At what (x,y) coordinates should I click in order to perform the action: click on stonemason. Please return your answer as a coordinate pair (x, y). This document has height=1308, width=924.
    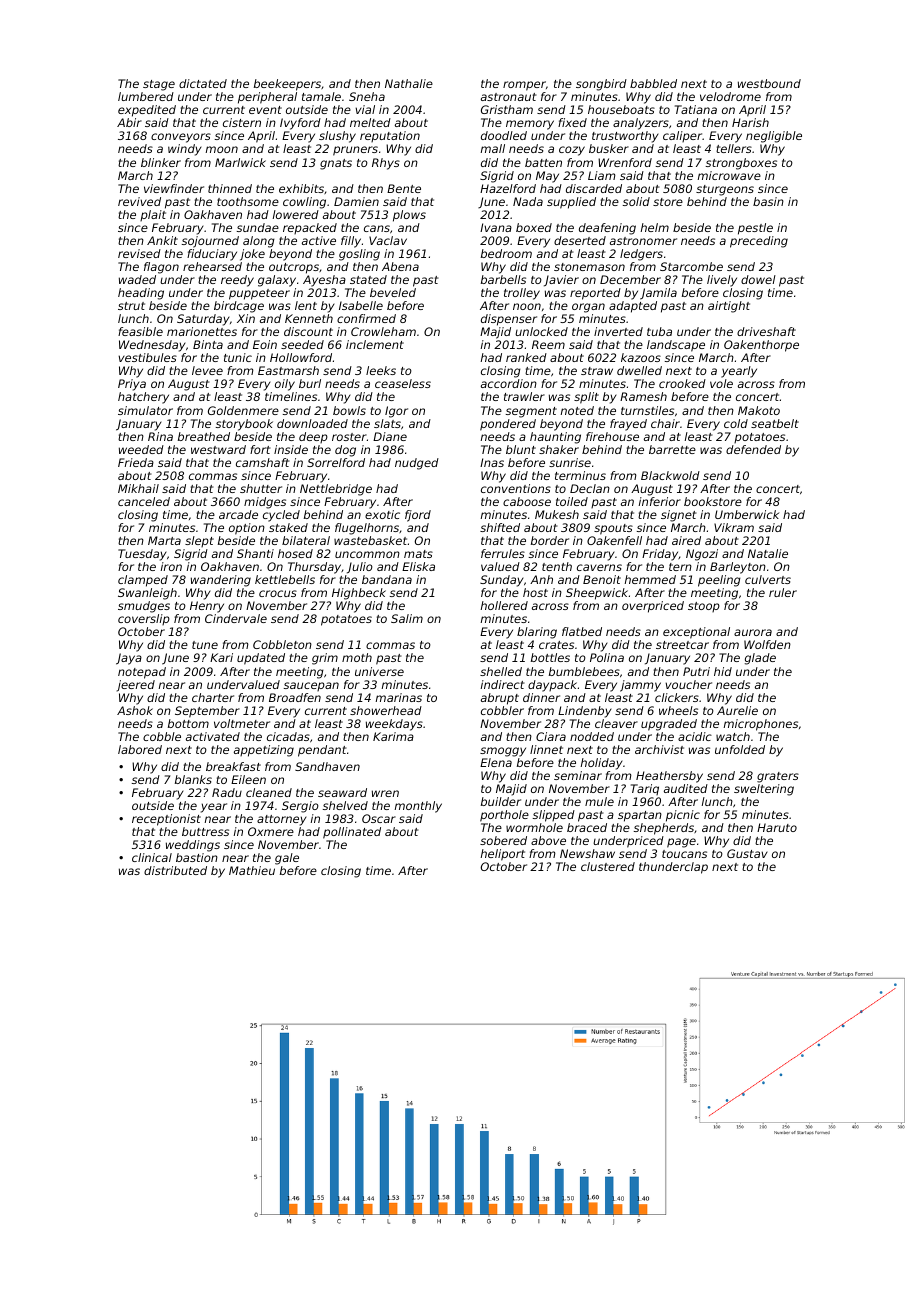
    Looking at the image, I should click on (589, 267).
